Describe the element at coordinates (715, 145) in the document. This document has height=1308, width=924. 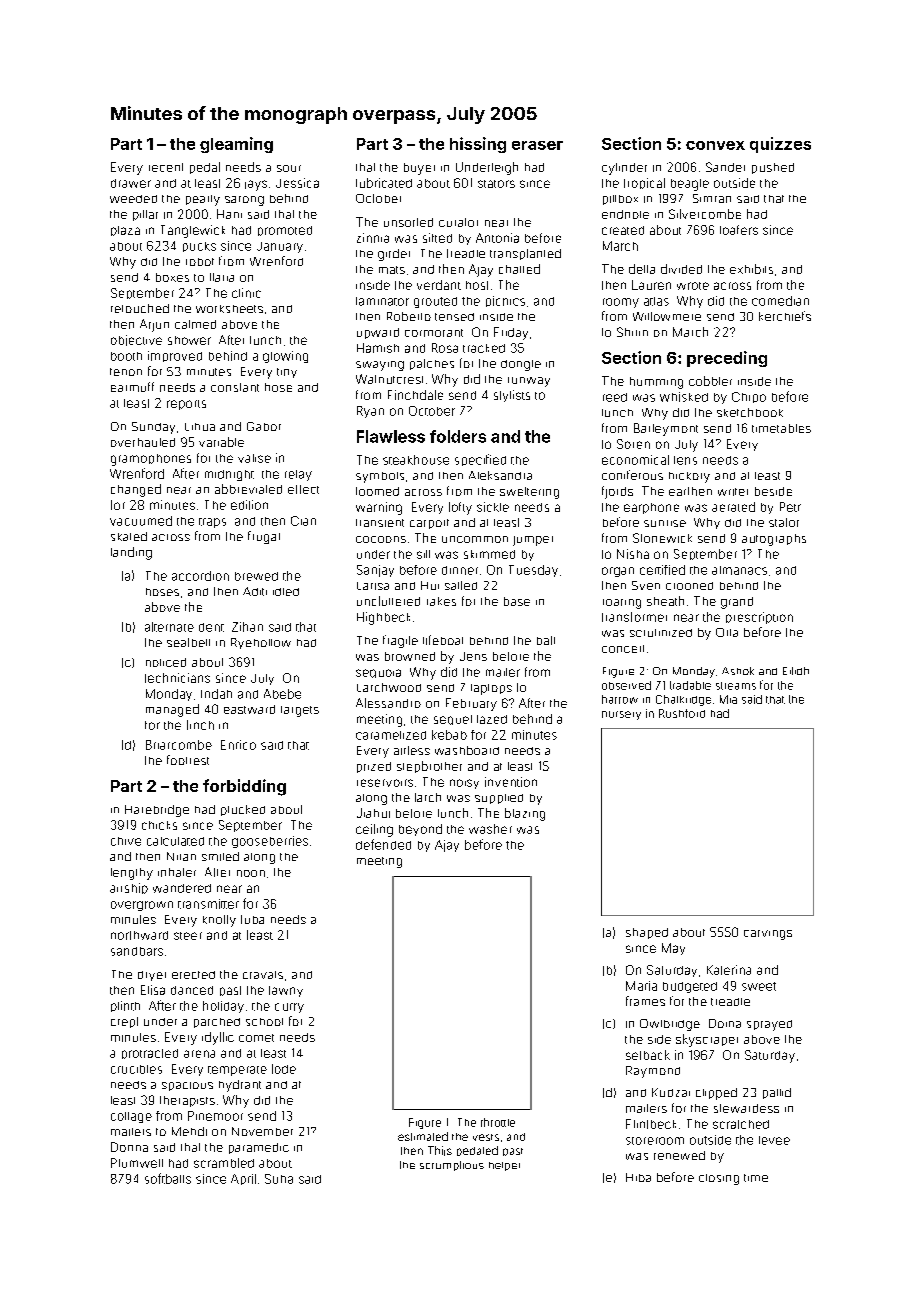
I see `convex` at that location.
